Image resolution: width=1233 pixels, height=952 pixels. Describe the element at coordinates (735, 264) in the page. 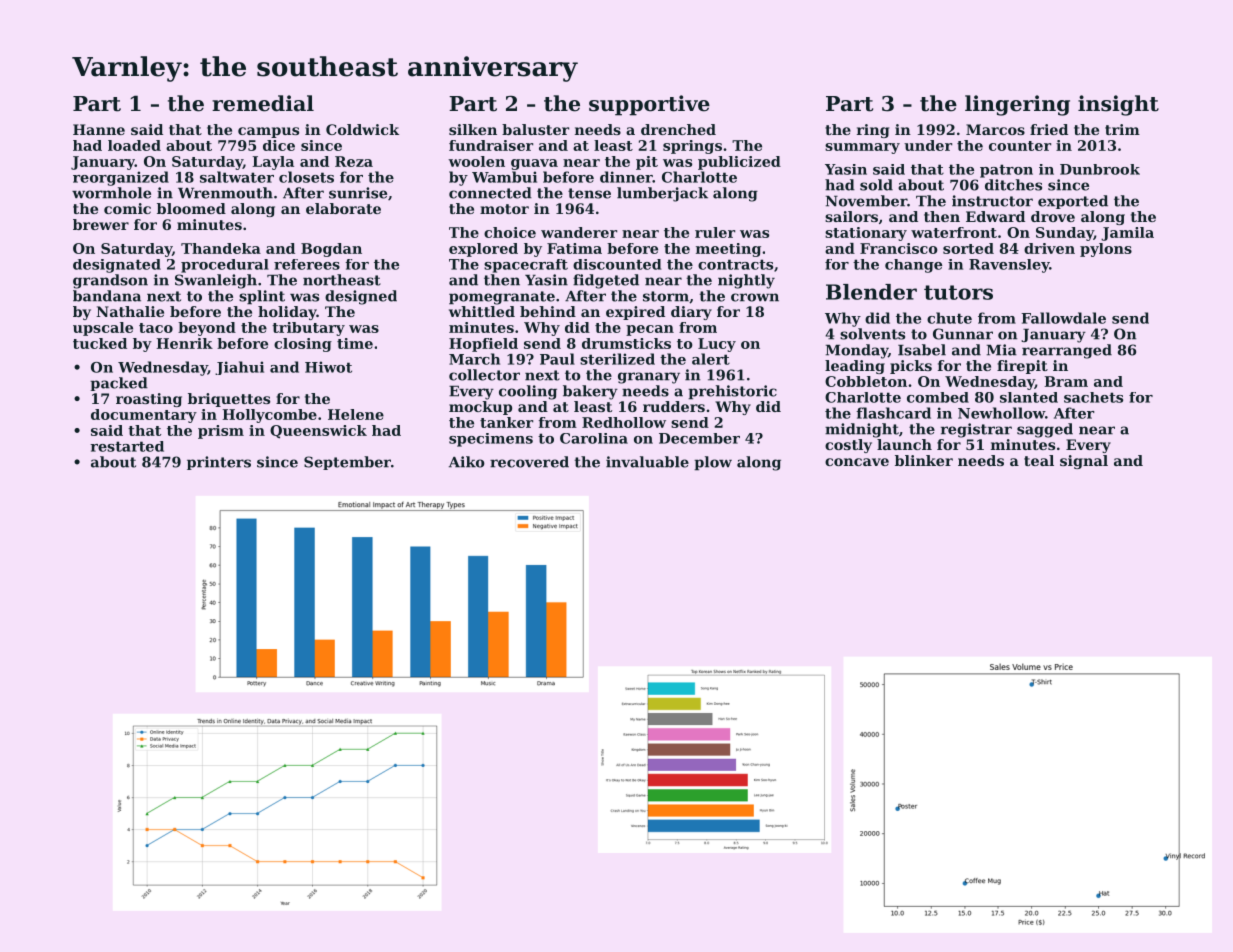

I see `contracts` at that location.
